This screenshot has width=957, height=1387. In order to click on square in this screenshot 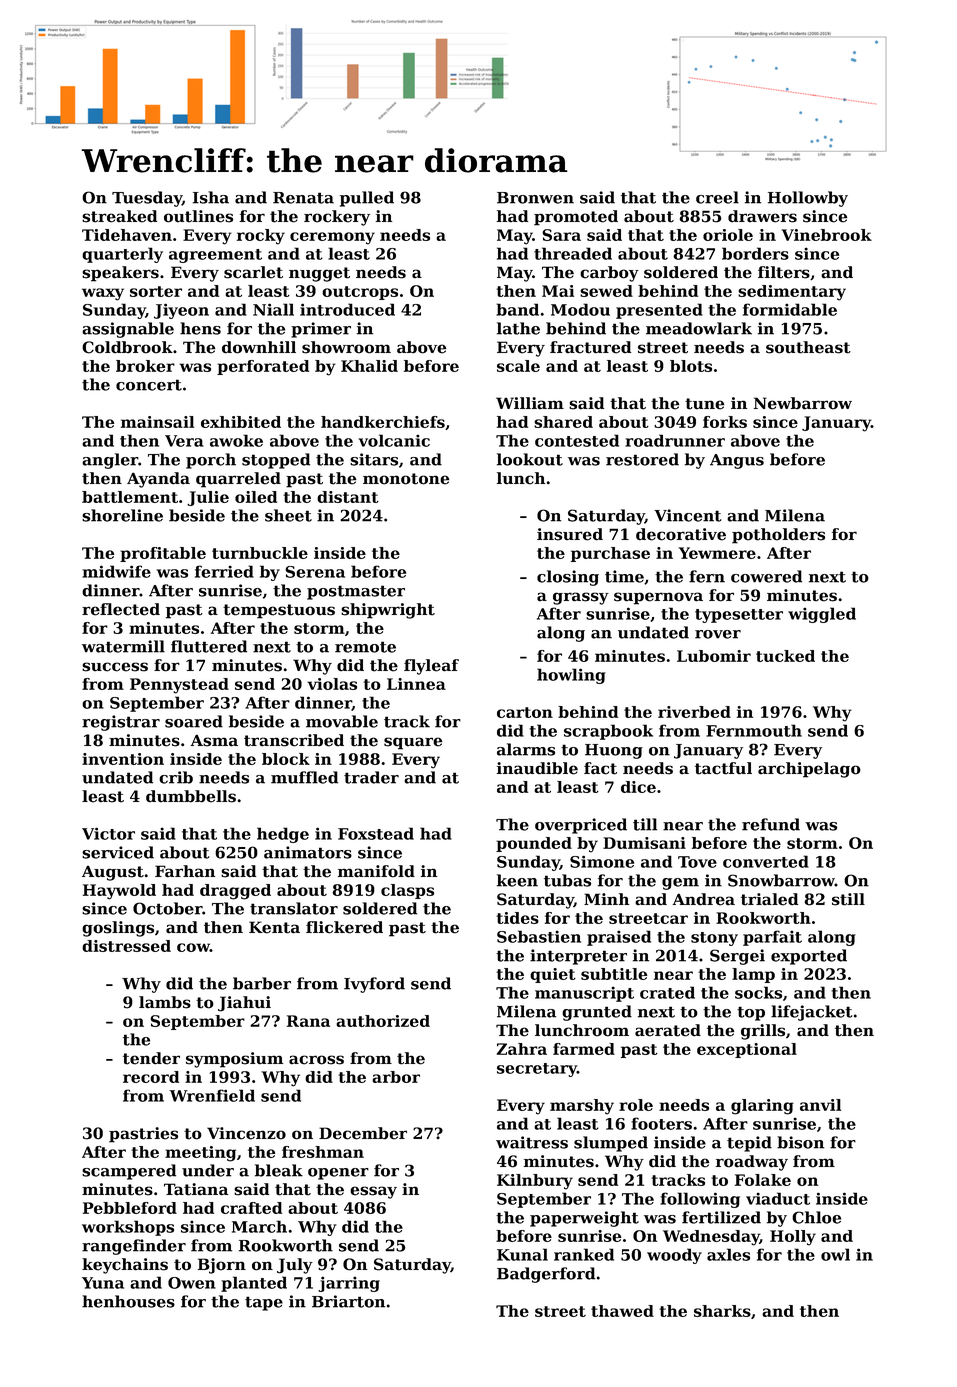, I will do `click(413, 743)`.
